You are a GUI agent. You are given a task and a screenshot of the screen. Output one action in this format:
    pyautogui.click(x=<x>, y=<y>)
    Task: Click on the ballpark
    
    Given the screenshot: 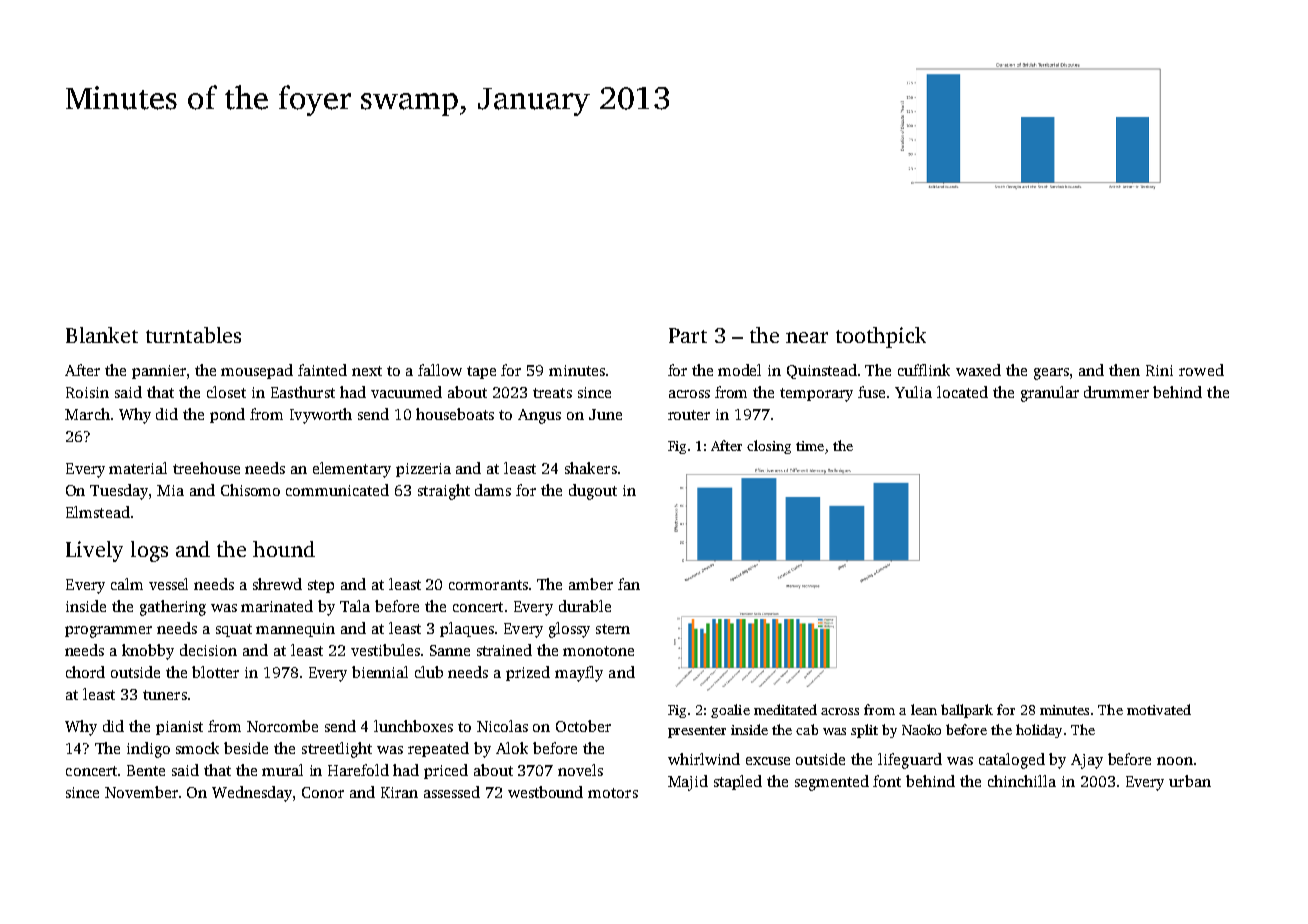 What is the action you would take?
    pyautogui.click(x=967, y=711)
